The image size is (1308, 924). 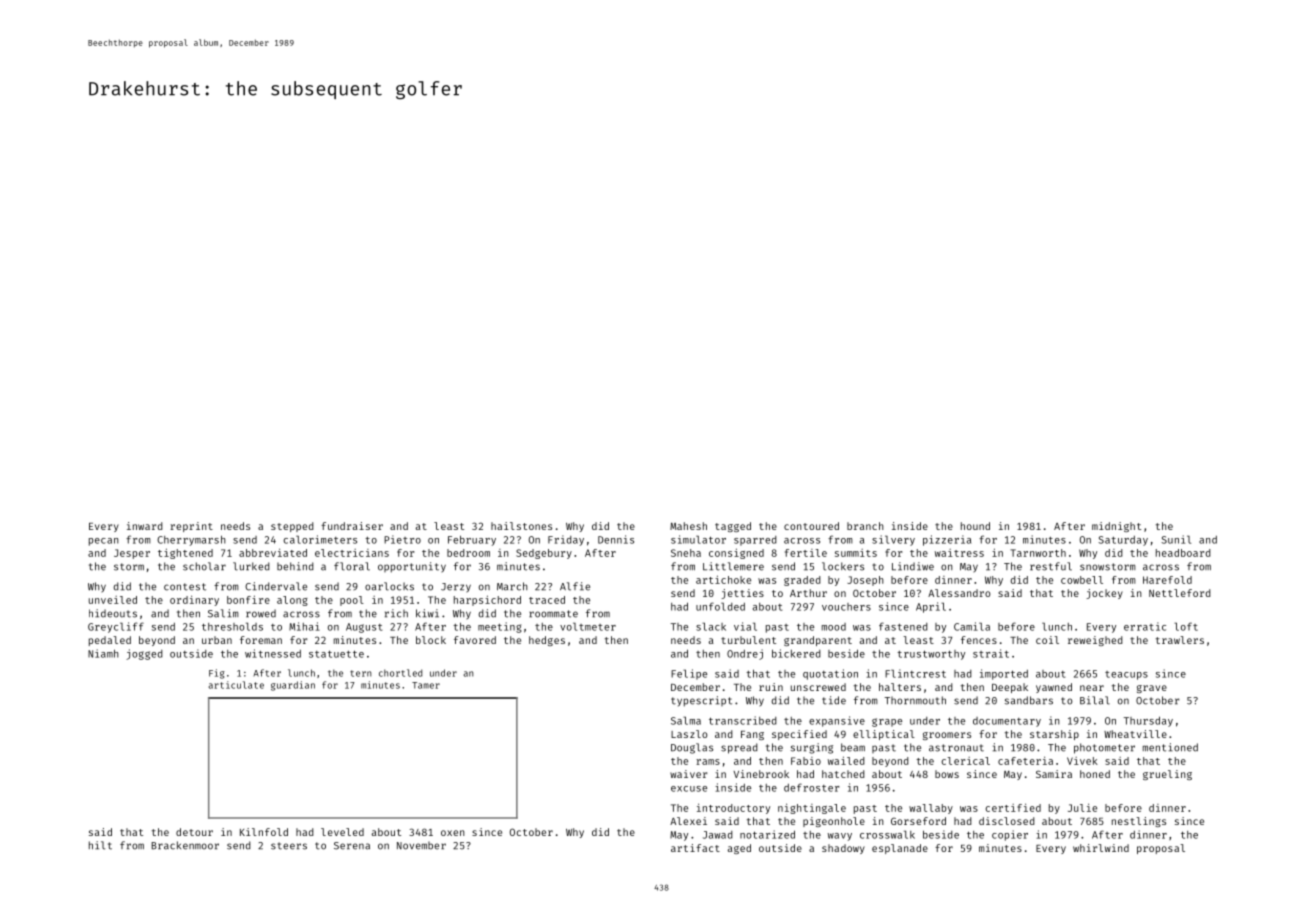 I want to click on stepped, so click(x=292, y=527).
